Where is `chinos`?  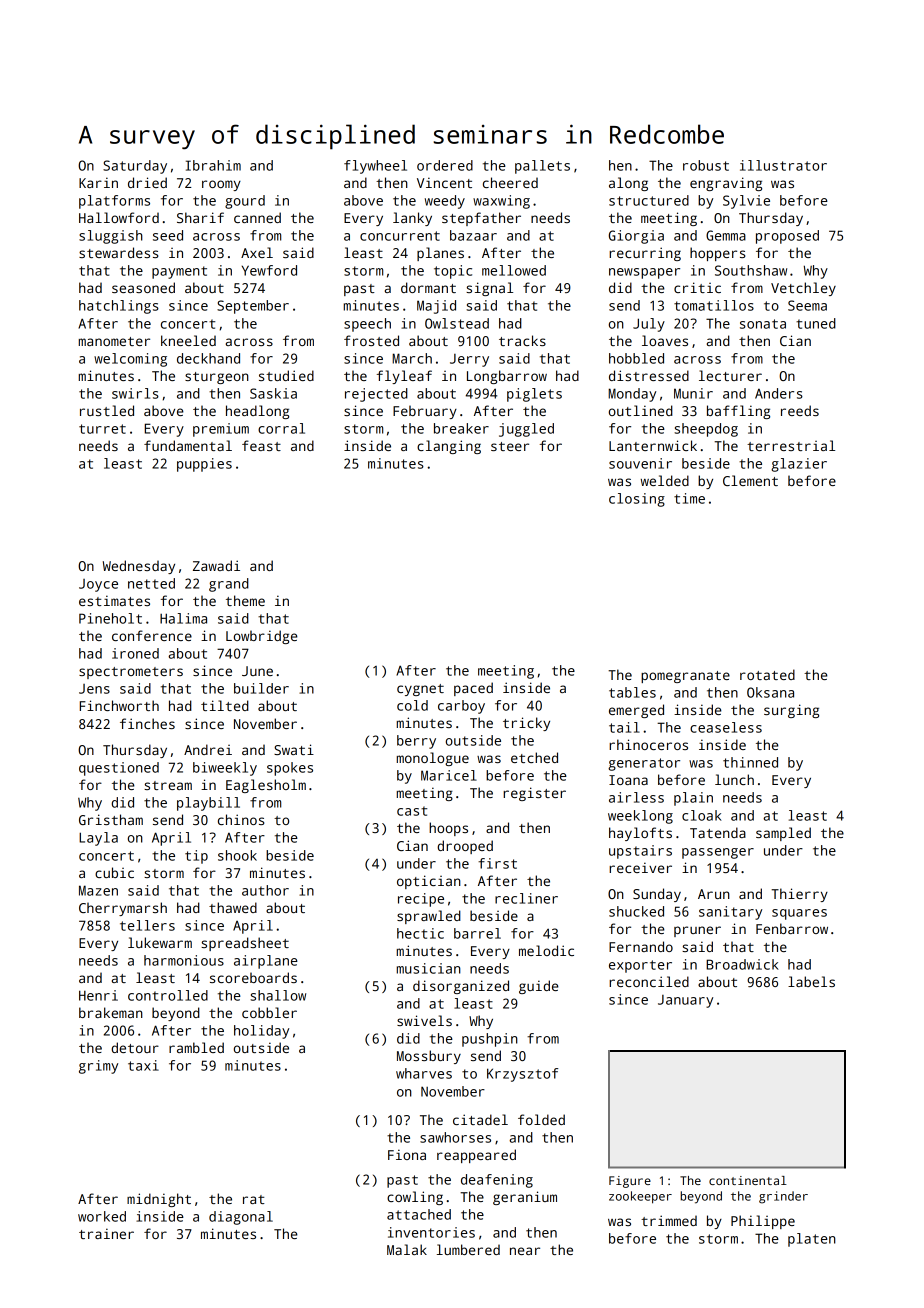
chinos is located at coordinates (241, 819).
